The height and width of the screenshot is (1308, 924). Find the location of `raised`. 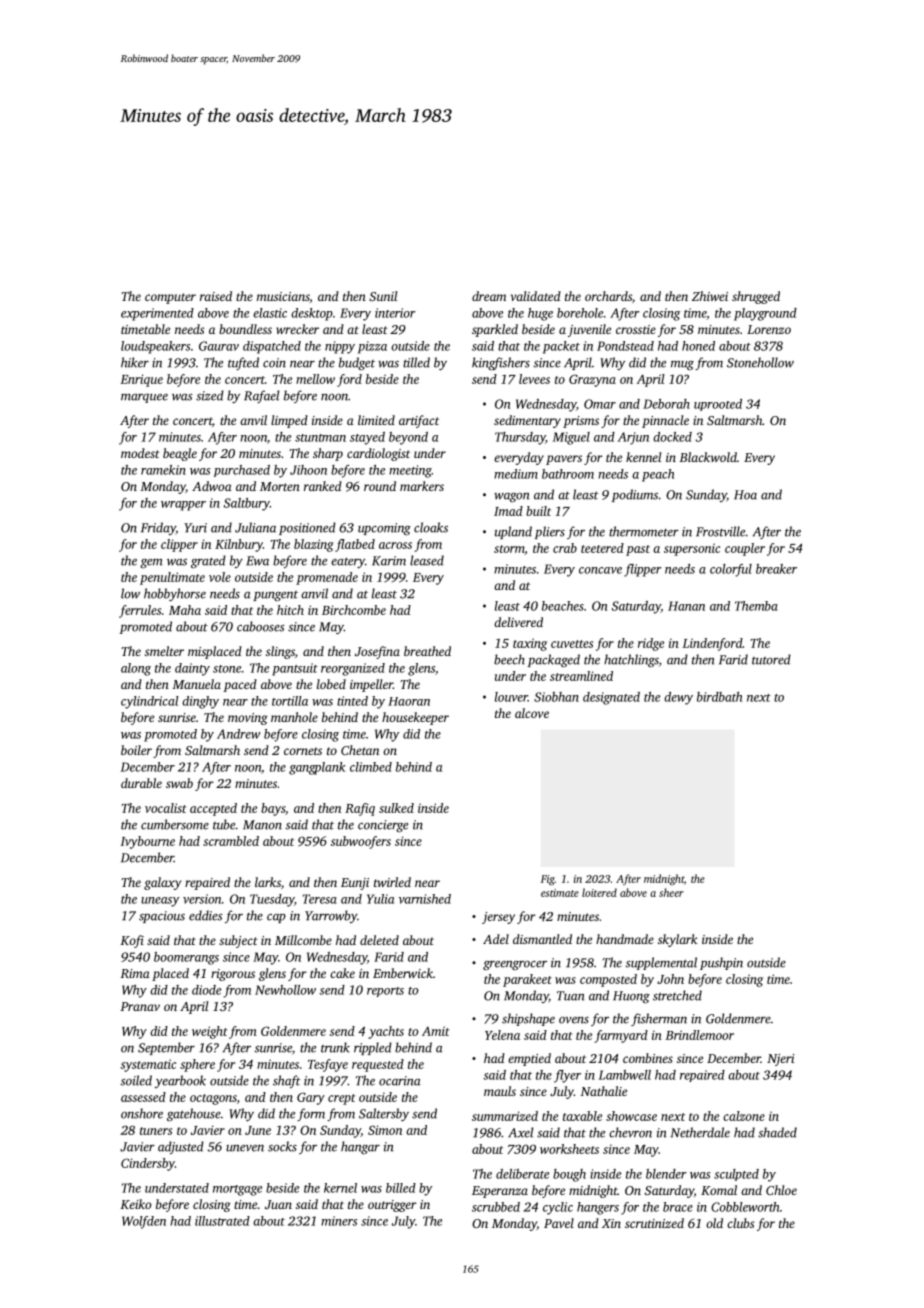

raised is located at coordinates (216, 296).
